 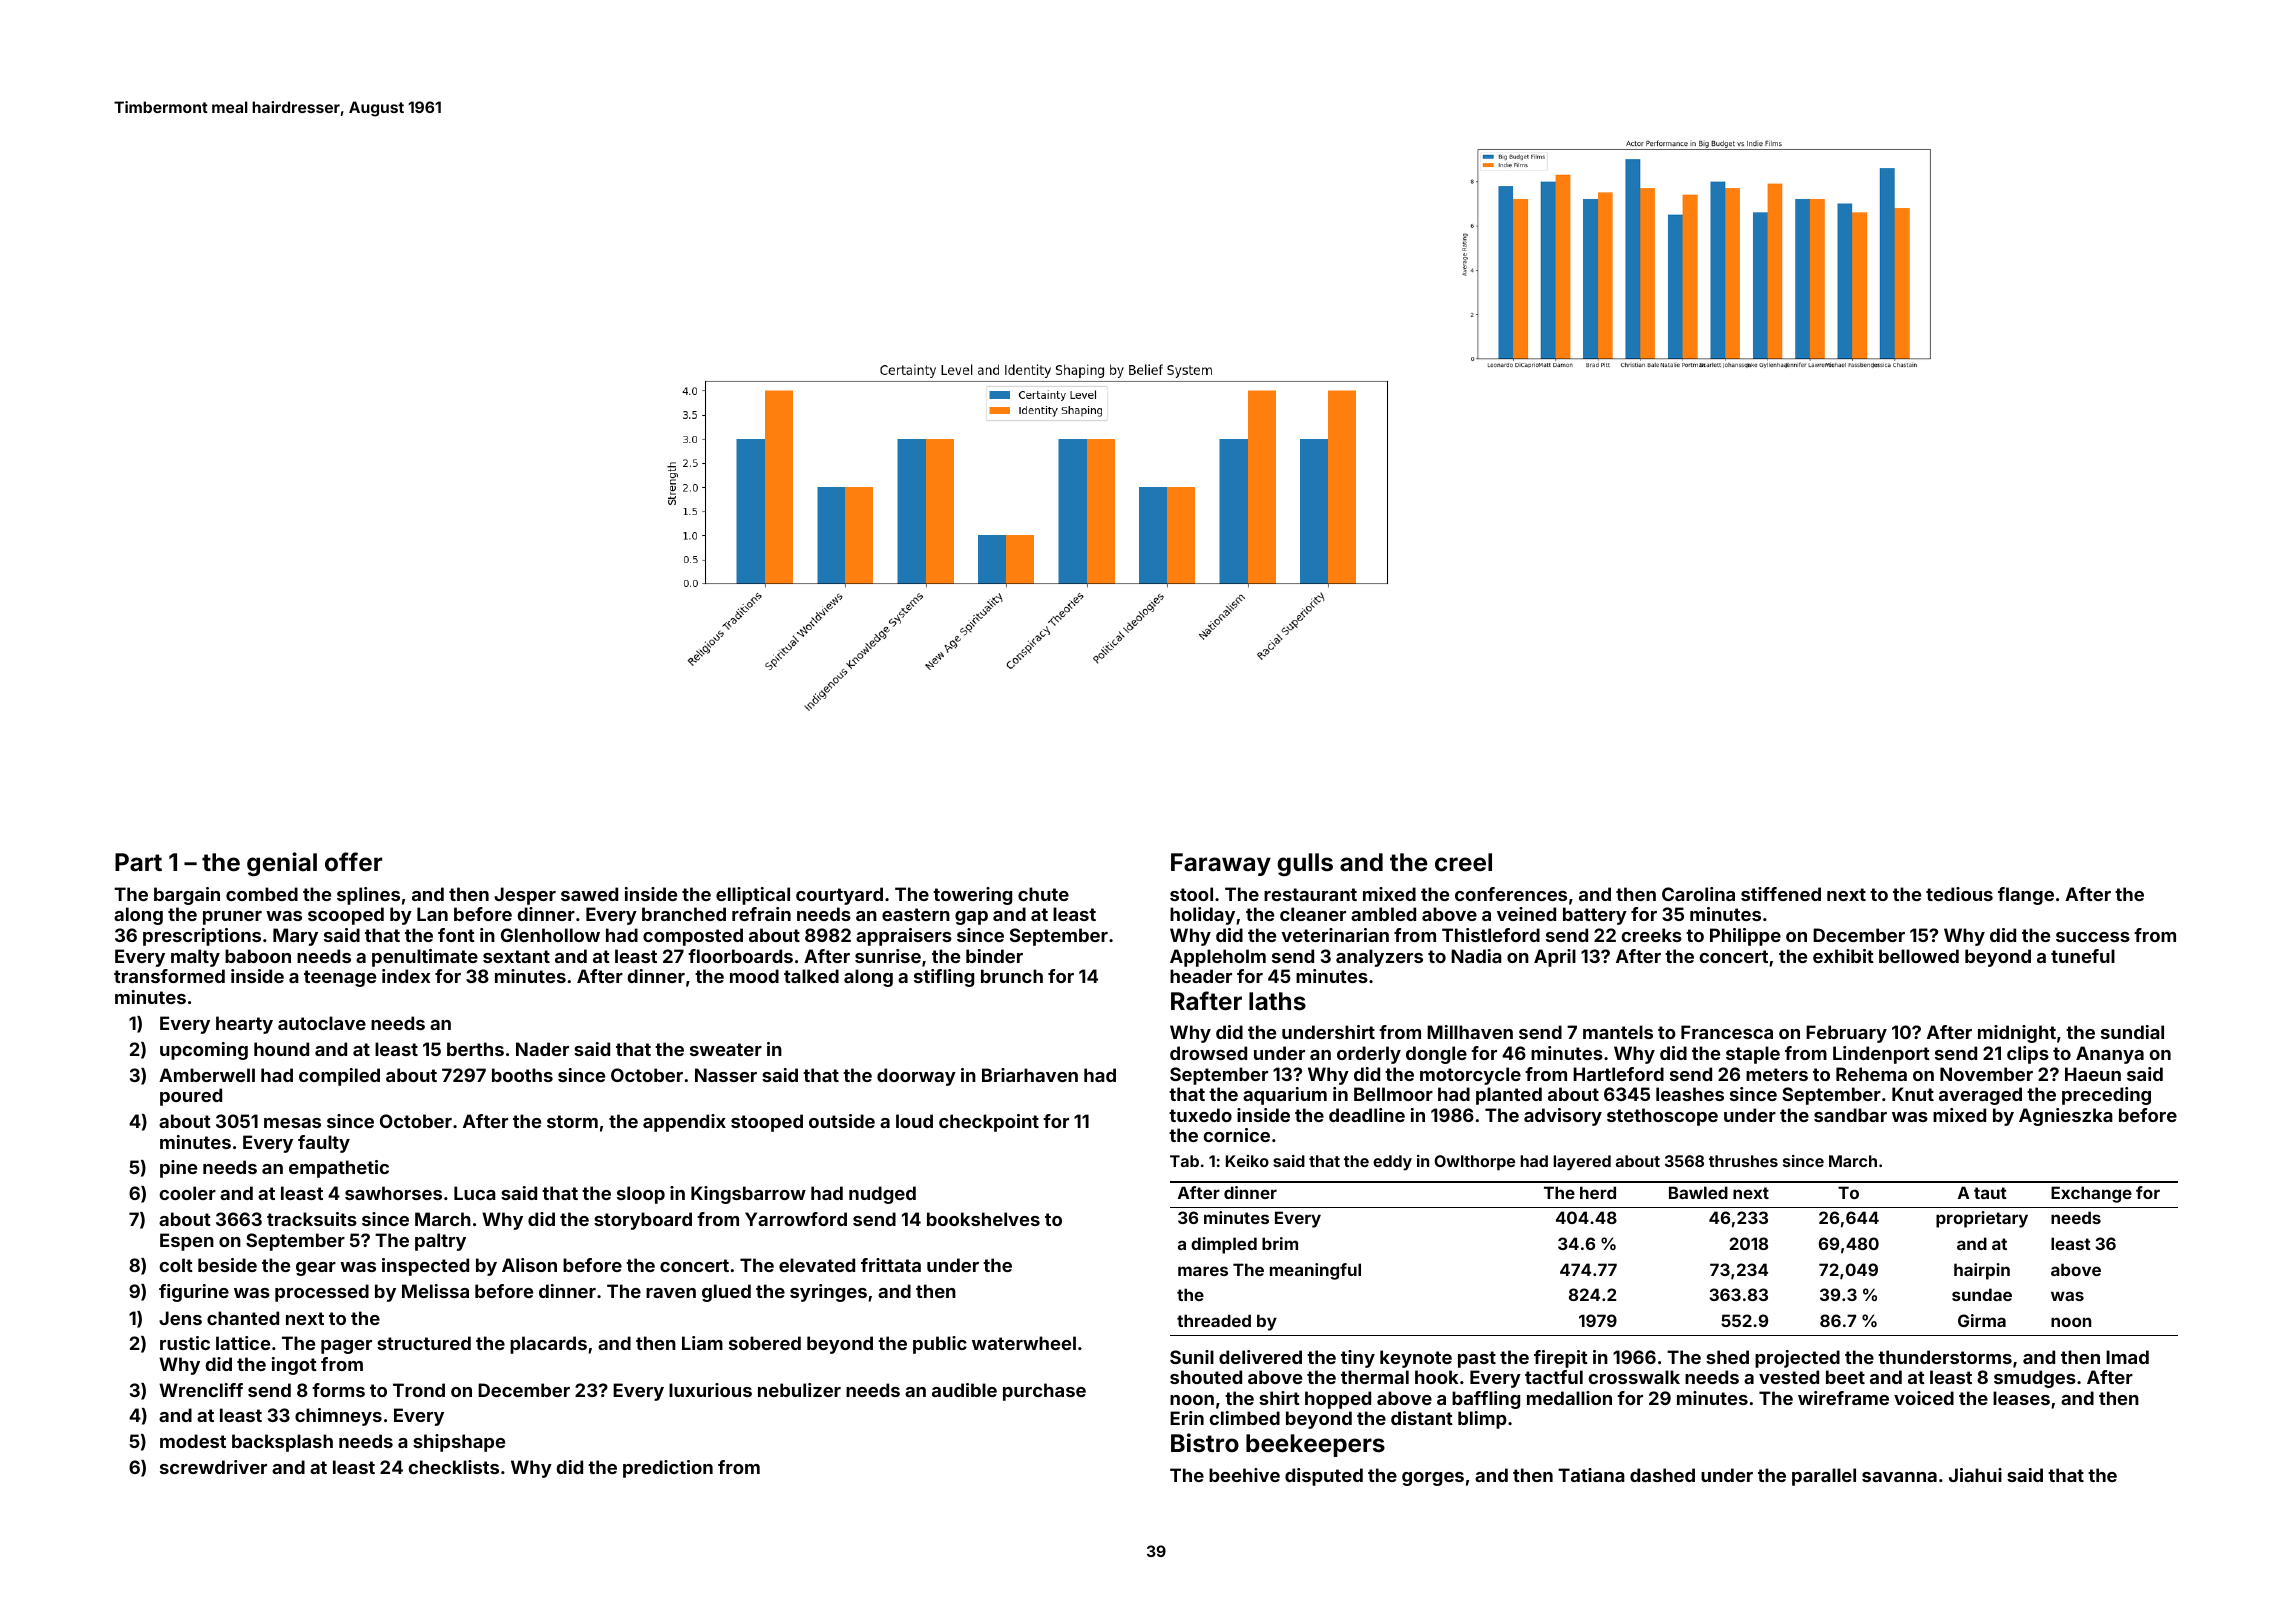 What do you see at coordinates (353, 862) in the image?
I see `offer` at bounding box center [353, 862].
